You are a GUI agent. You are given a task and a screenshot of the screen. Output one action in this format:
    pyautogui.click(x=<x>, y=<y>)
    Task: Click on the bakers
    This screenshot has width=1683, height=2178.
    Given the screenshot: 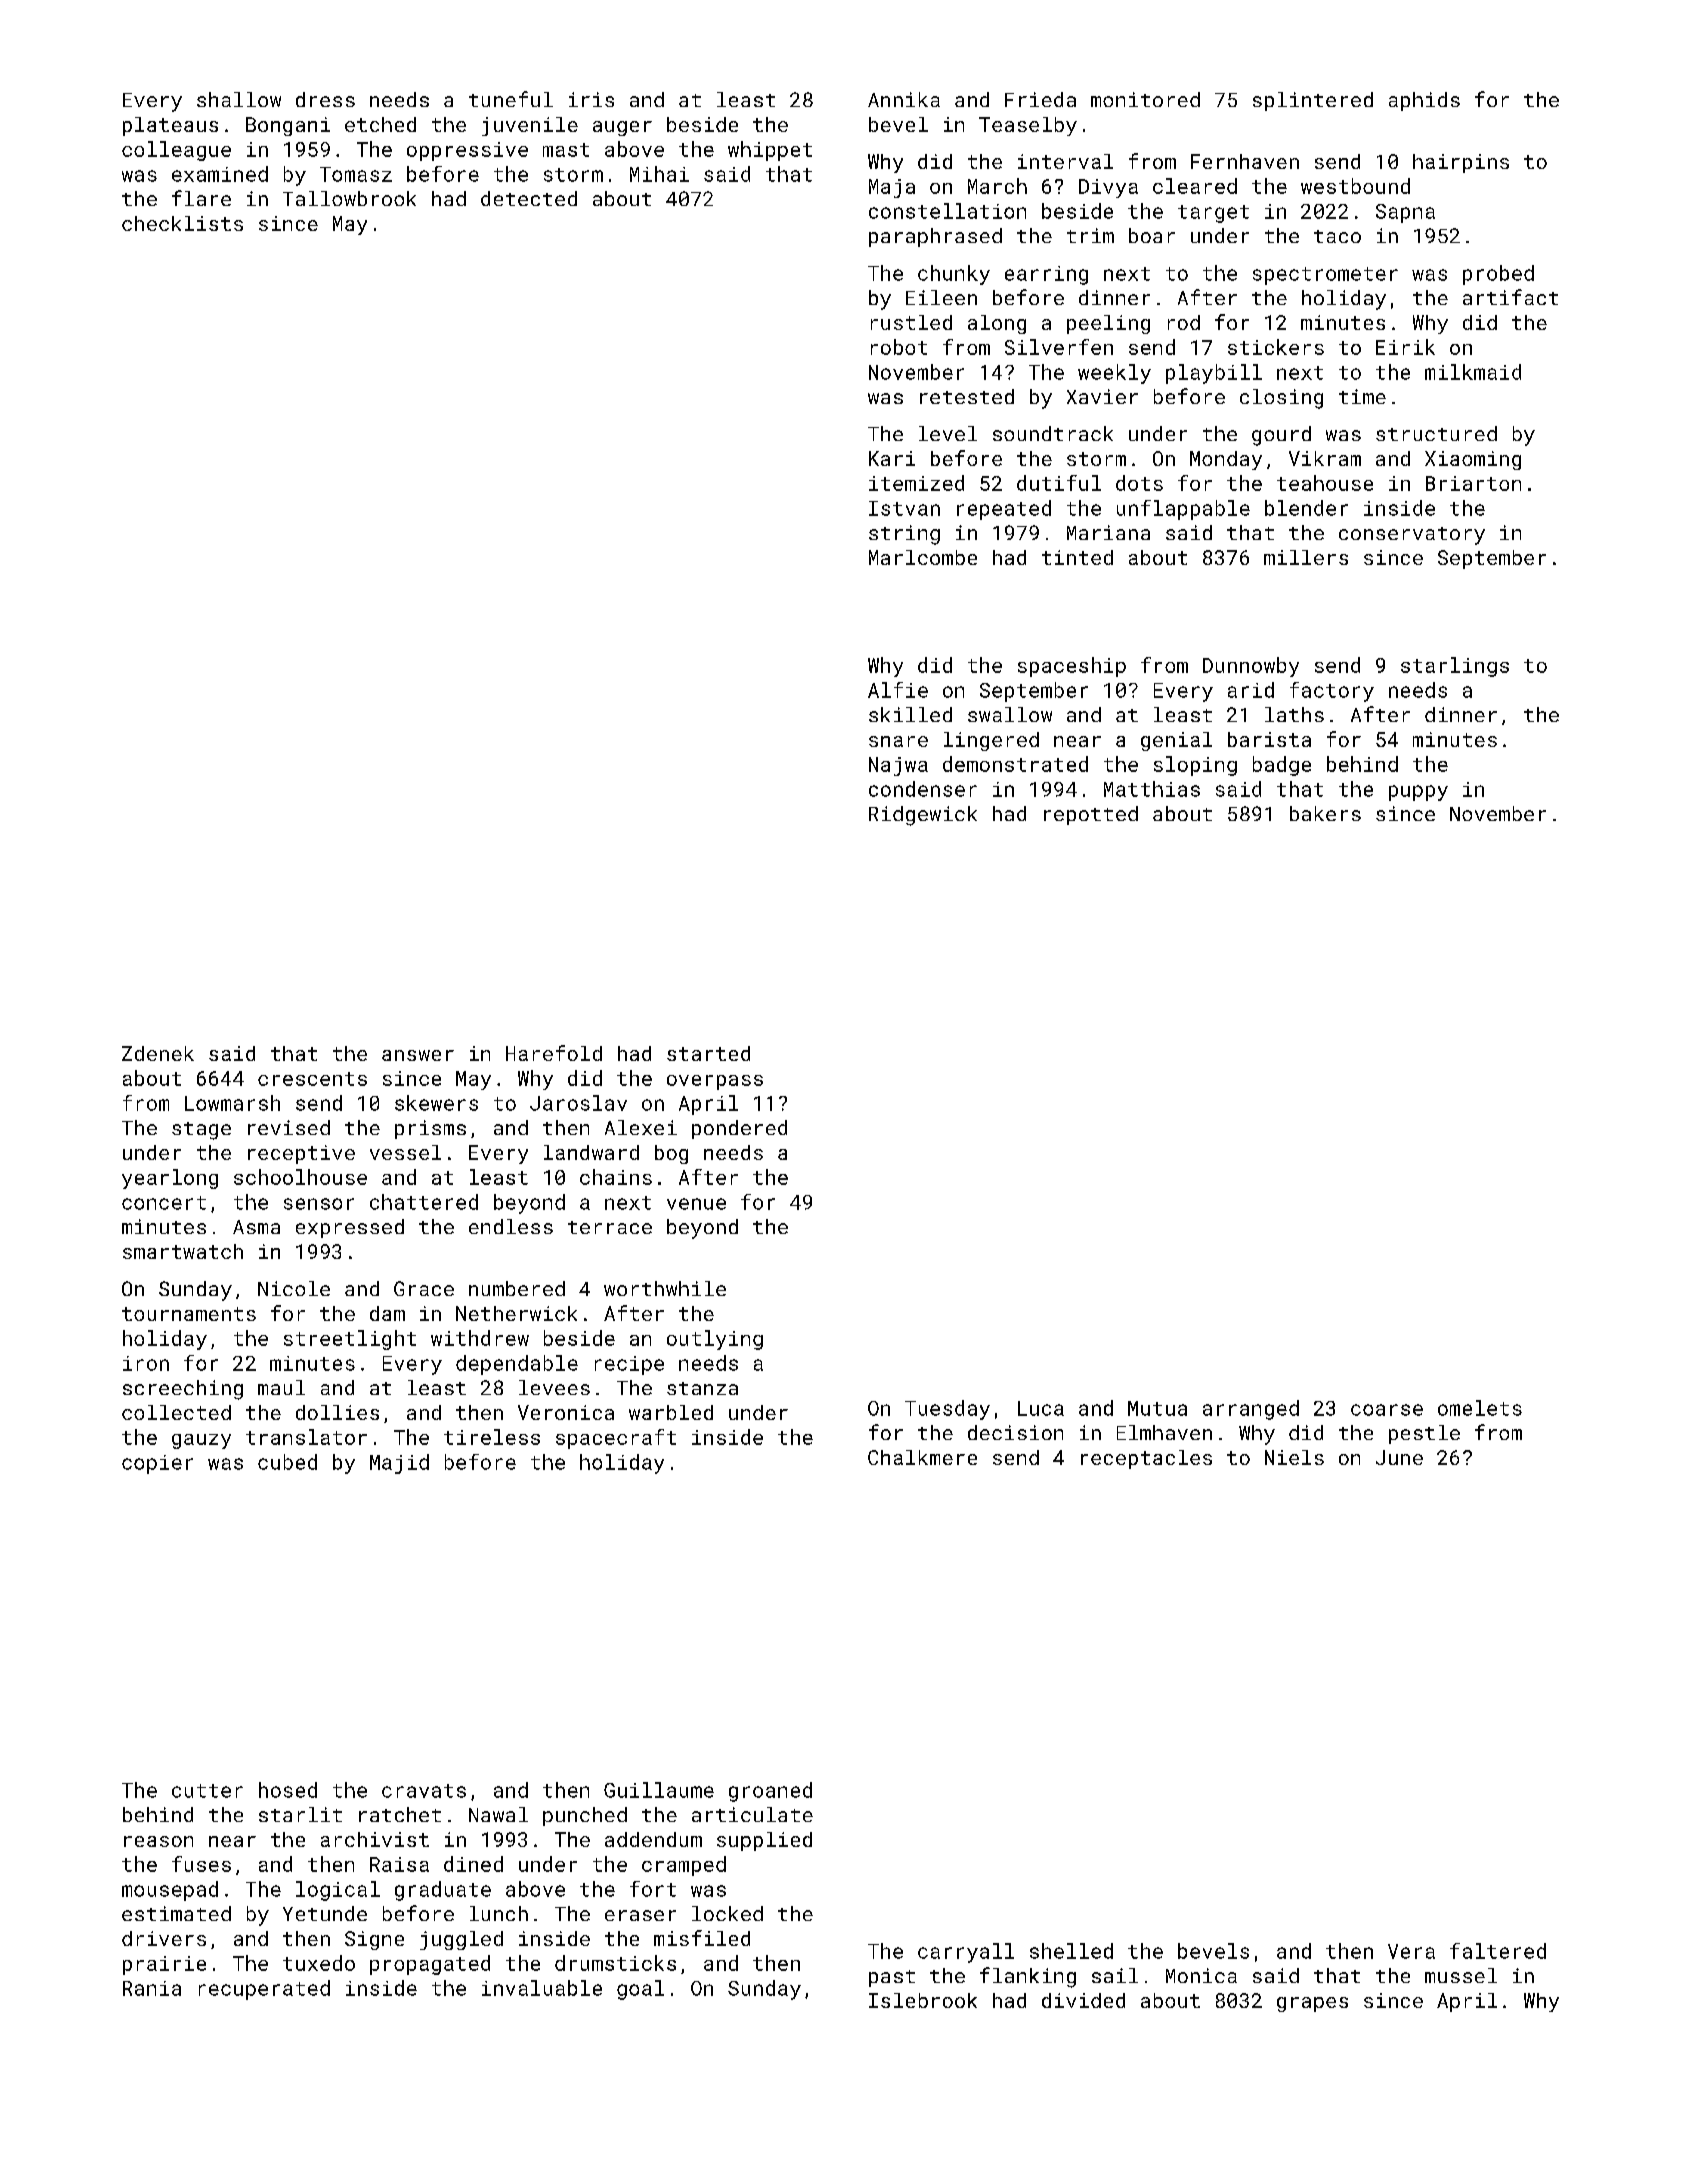 What is the action you would take?
    pyautogui.click(x=1325, y=813)
